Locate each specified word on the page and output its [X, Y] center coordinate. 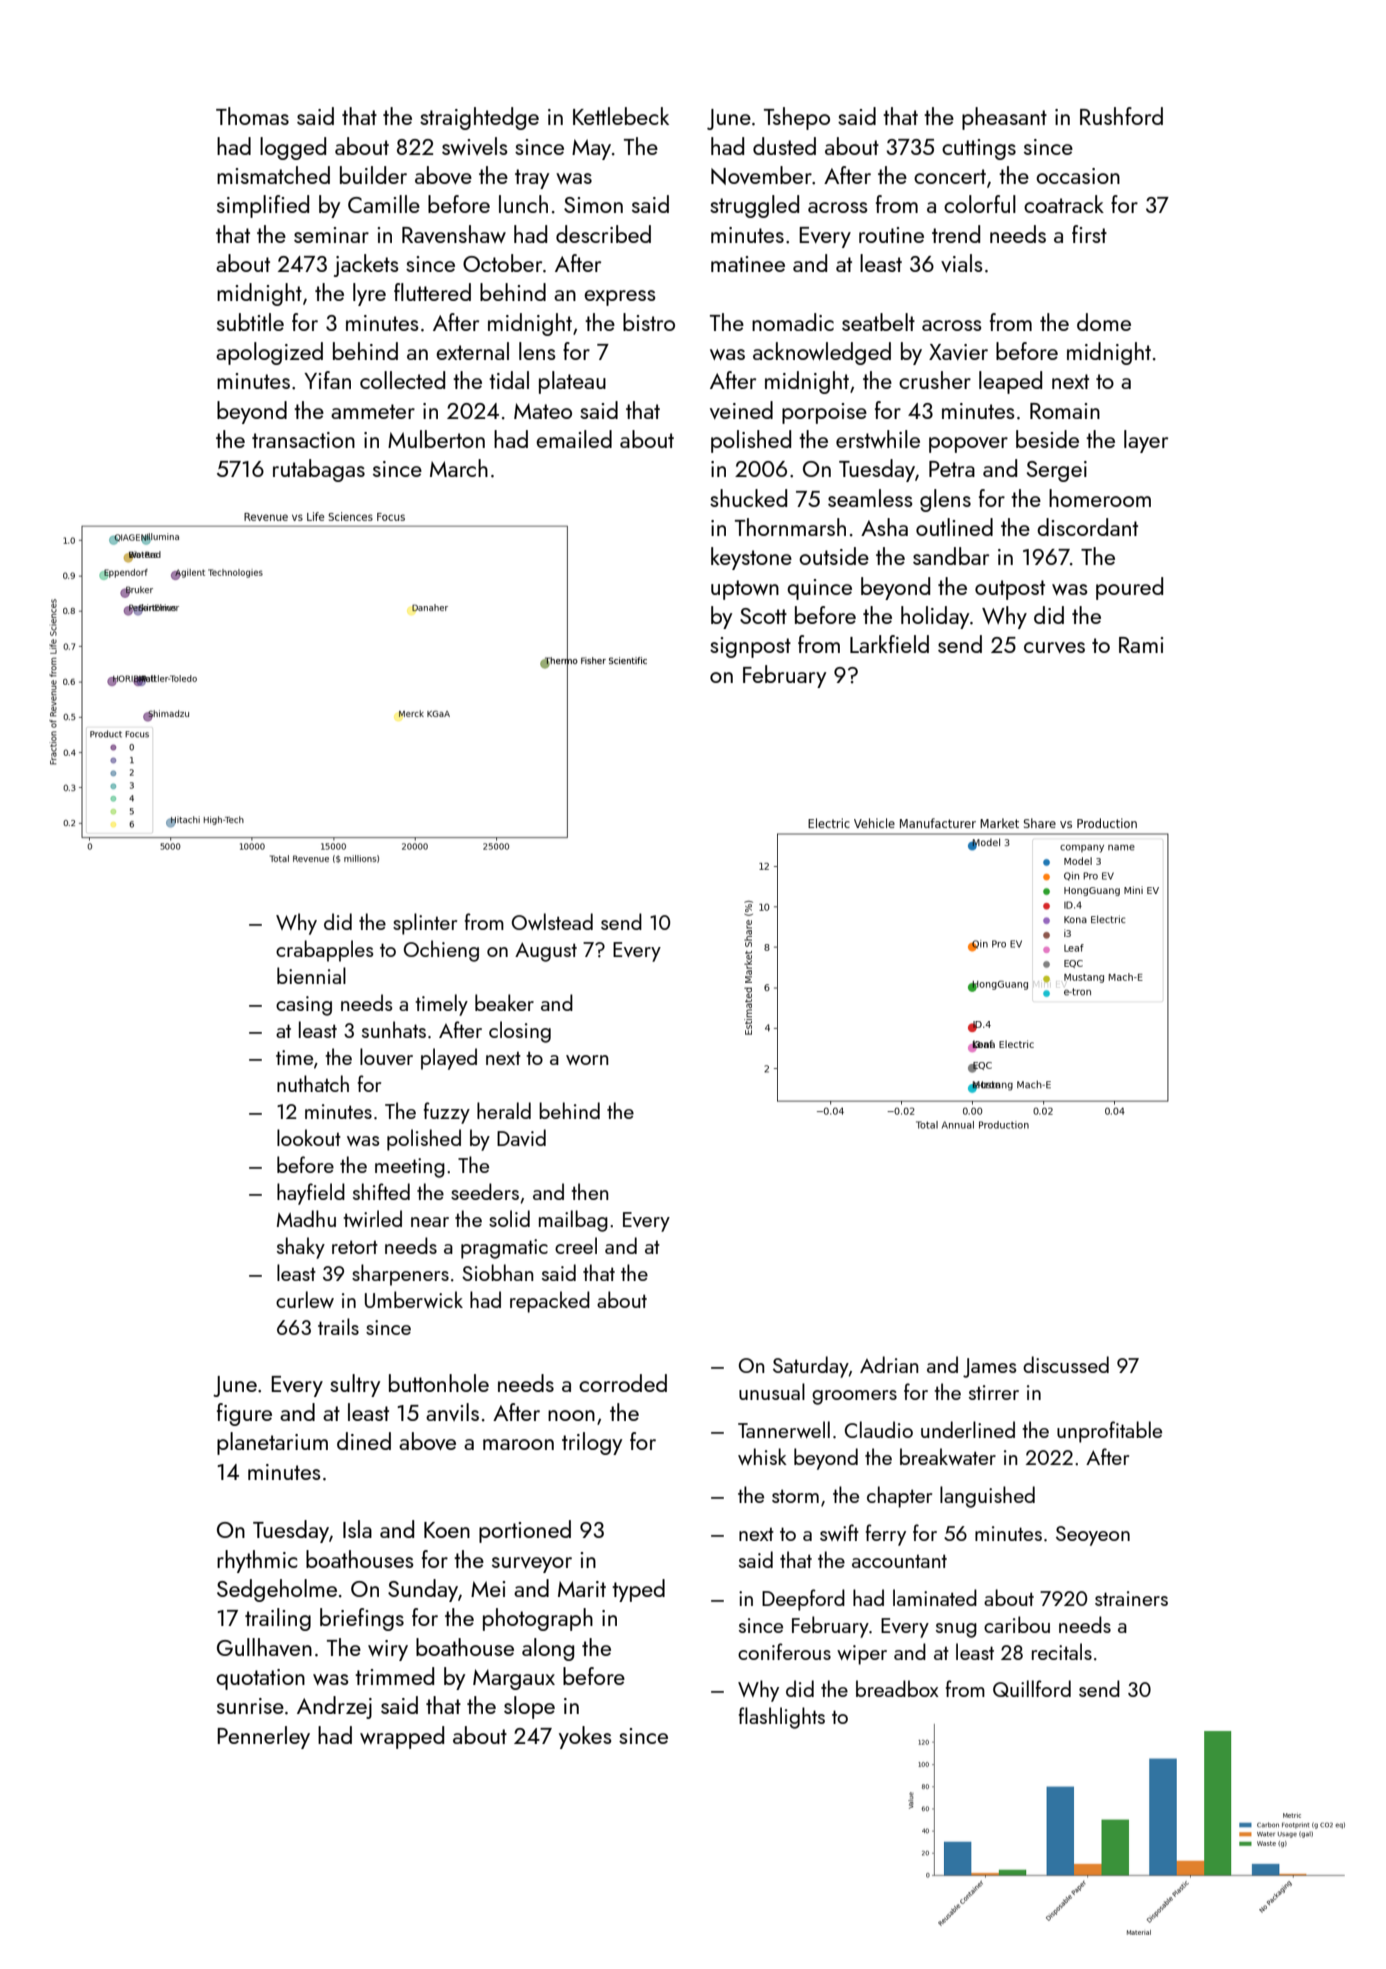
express [620, 298]
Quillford [1032, 1688]
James [990, 1368]
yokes [585, 1737]
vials [962, 263]
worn [587, 1060]
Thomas [252, 116]
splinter [425, 924]
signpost [750, 647]
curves [1054, 647]
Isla [357, 1529]
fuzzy [447, 1113]
